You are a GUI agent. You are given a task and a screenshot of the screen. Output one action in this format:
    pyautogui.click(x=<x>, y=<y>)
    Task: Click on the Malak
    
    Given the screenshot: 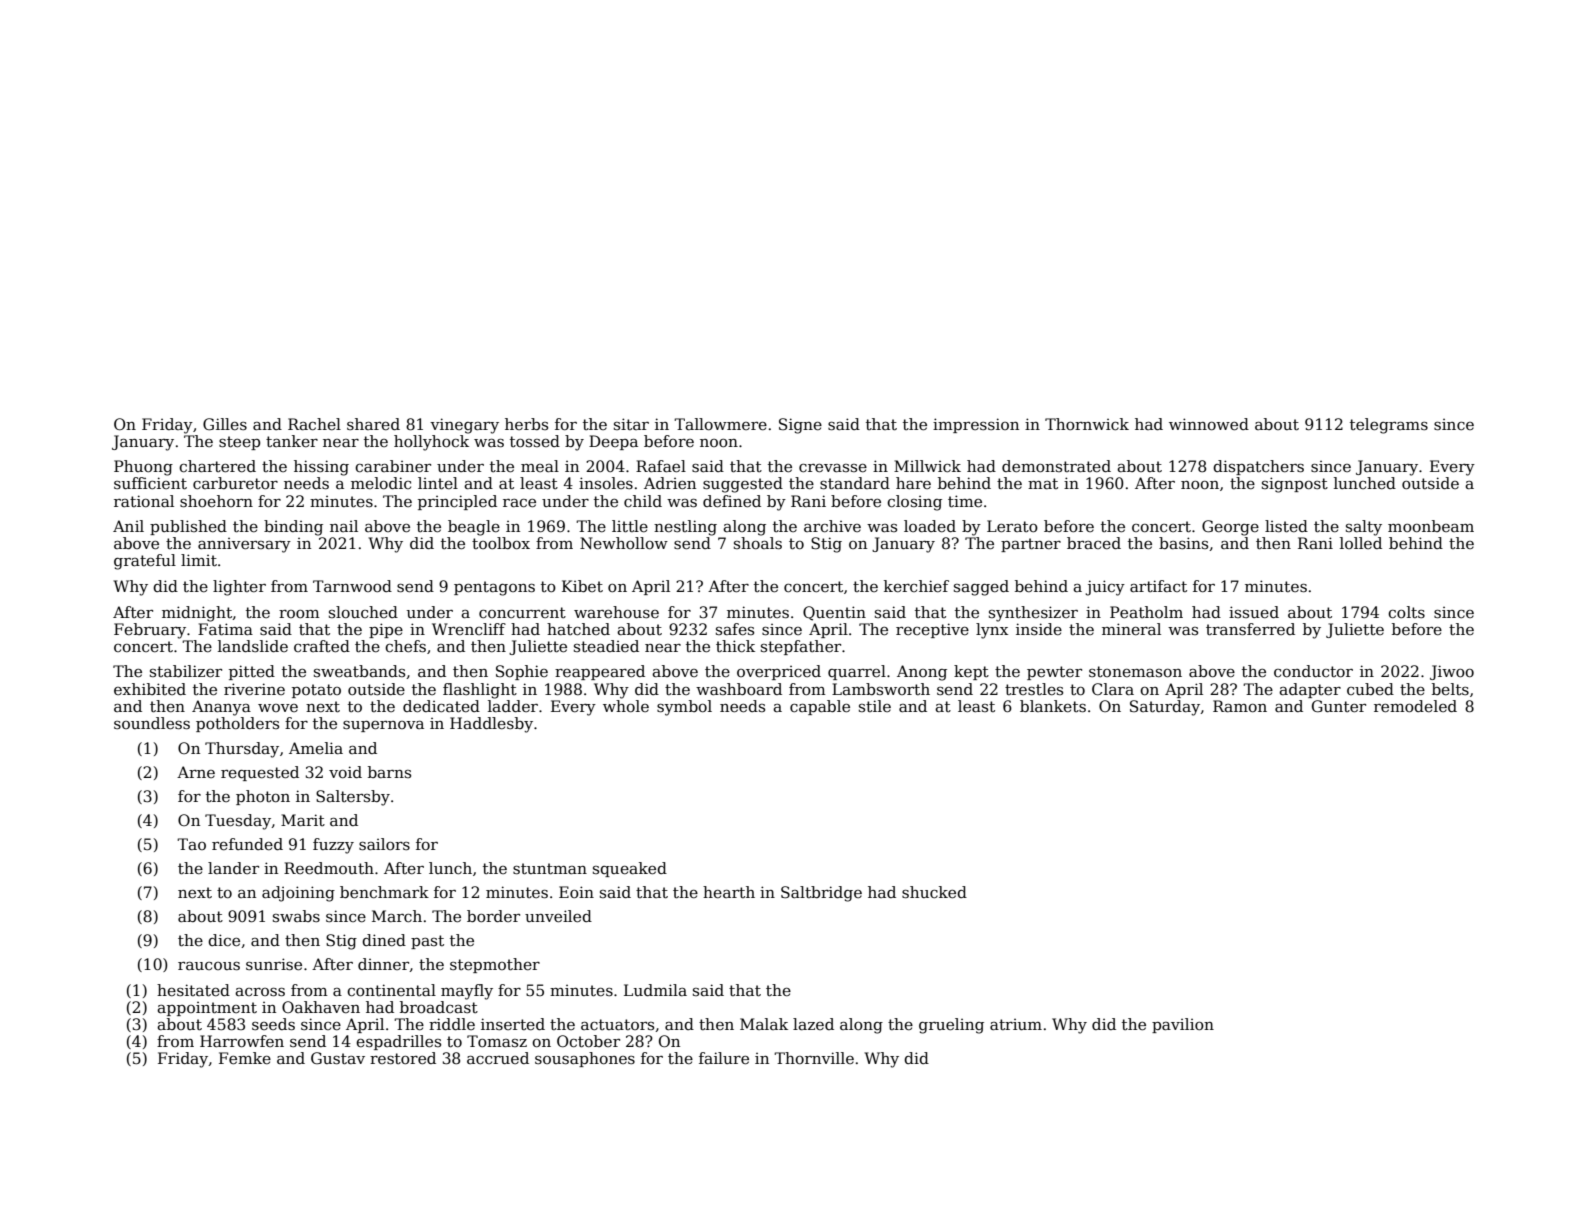 What is the action you would take?
    pyautogui.click(x=764, y=1024)
